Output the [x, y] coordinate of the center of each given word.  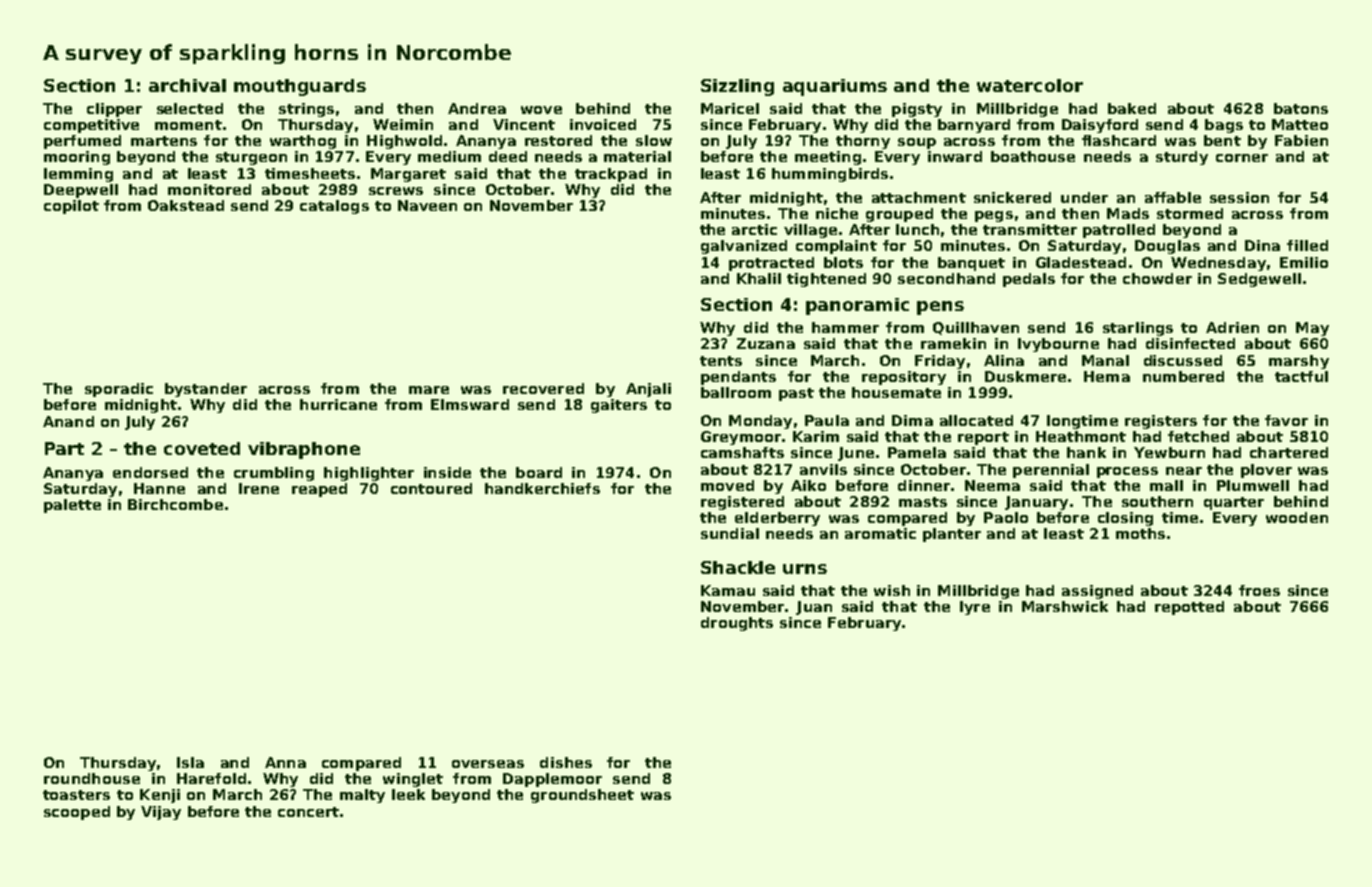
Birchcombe [175, 504]
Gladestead [1081, 262]
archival [187, 85]
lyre [975, 608]
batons [1301, 108]
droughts [737, 624]
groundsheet [582, 796]
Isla [190, 762]
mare [429, 390]
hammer [845, 327]
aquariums [835, 87]
